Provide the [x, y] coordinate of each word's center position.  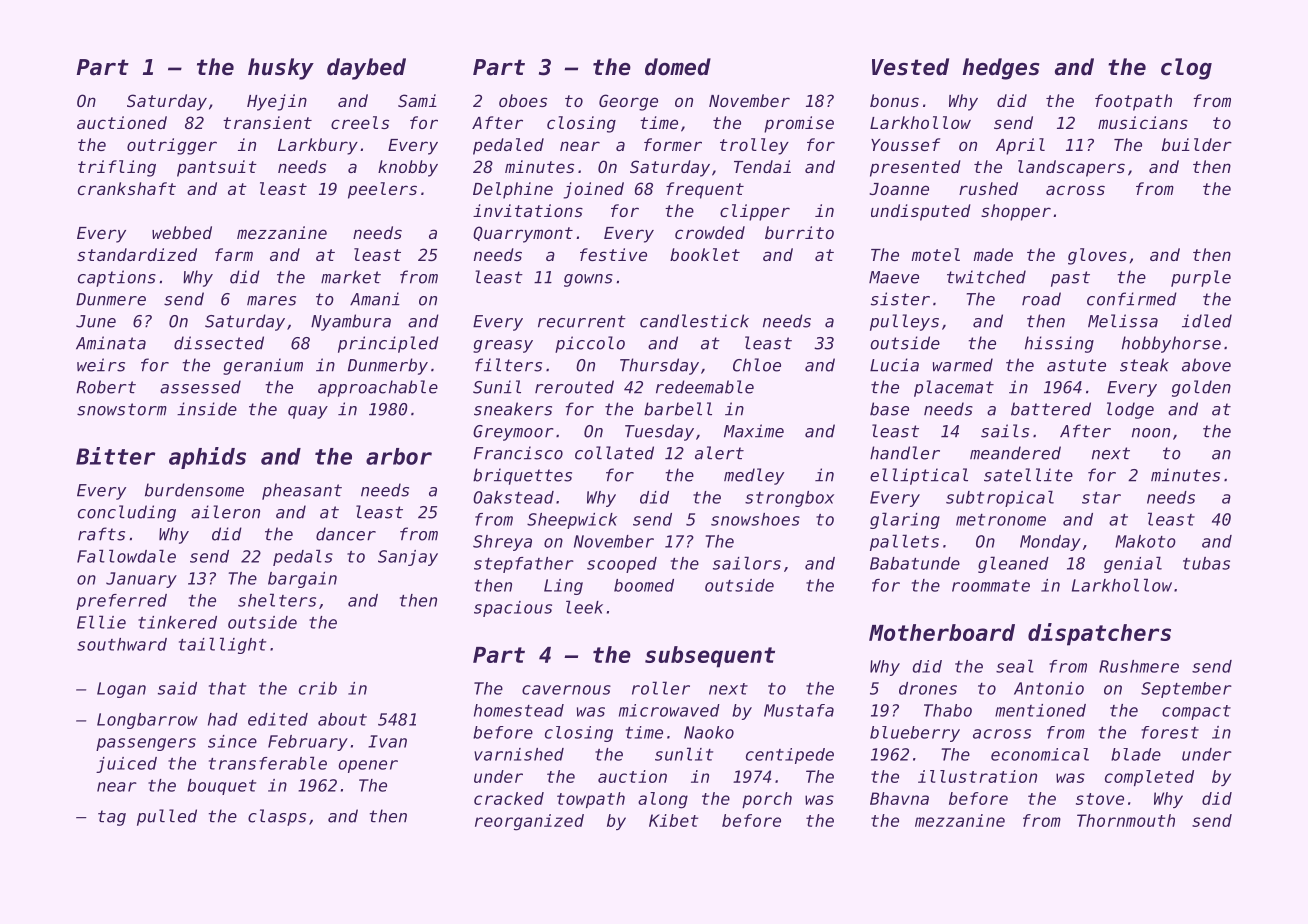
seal [1015, 666]
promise [799, 124]
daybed [366, 69]
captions [117, 278]
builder [1197, 144]
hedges [1000, 69]
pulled [167, 817]
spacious [513, 609]
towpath [591, 800]
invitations [528, 210]
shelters [277, 600]
